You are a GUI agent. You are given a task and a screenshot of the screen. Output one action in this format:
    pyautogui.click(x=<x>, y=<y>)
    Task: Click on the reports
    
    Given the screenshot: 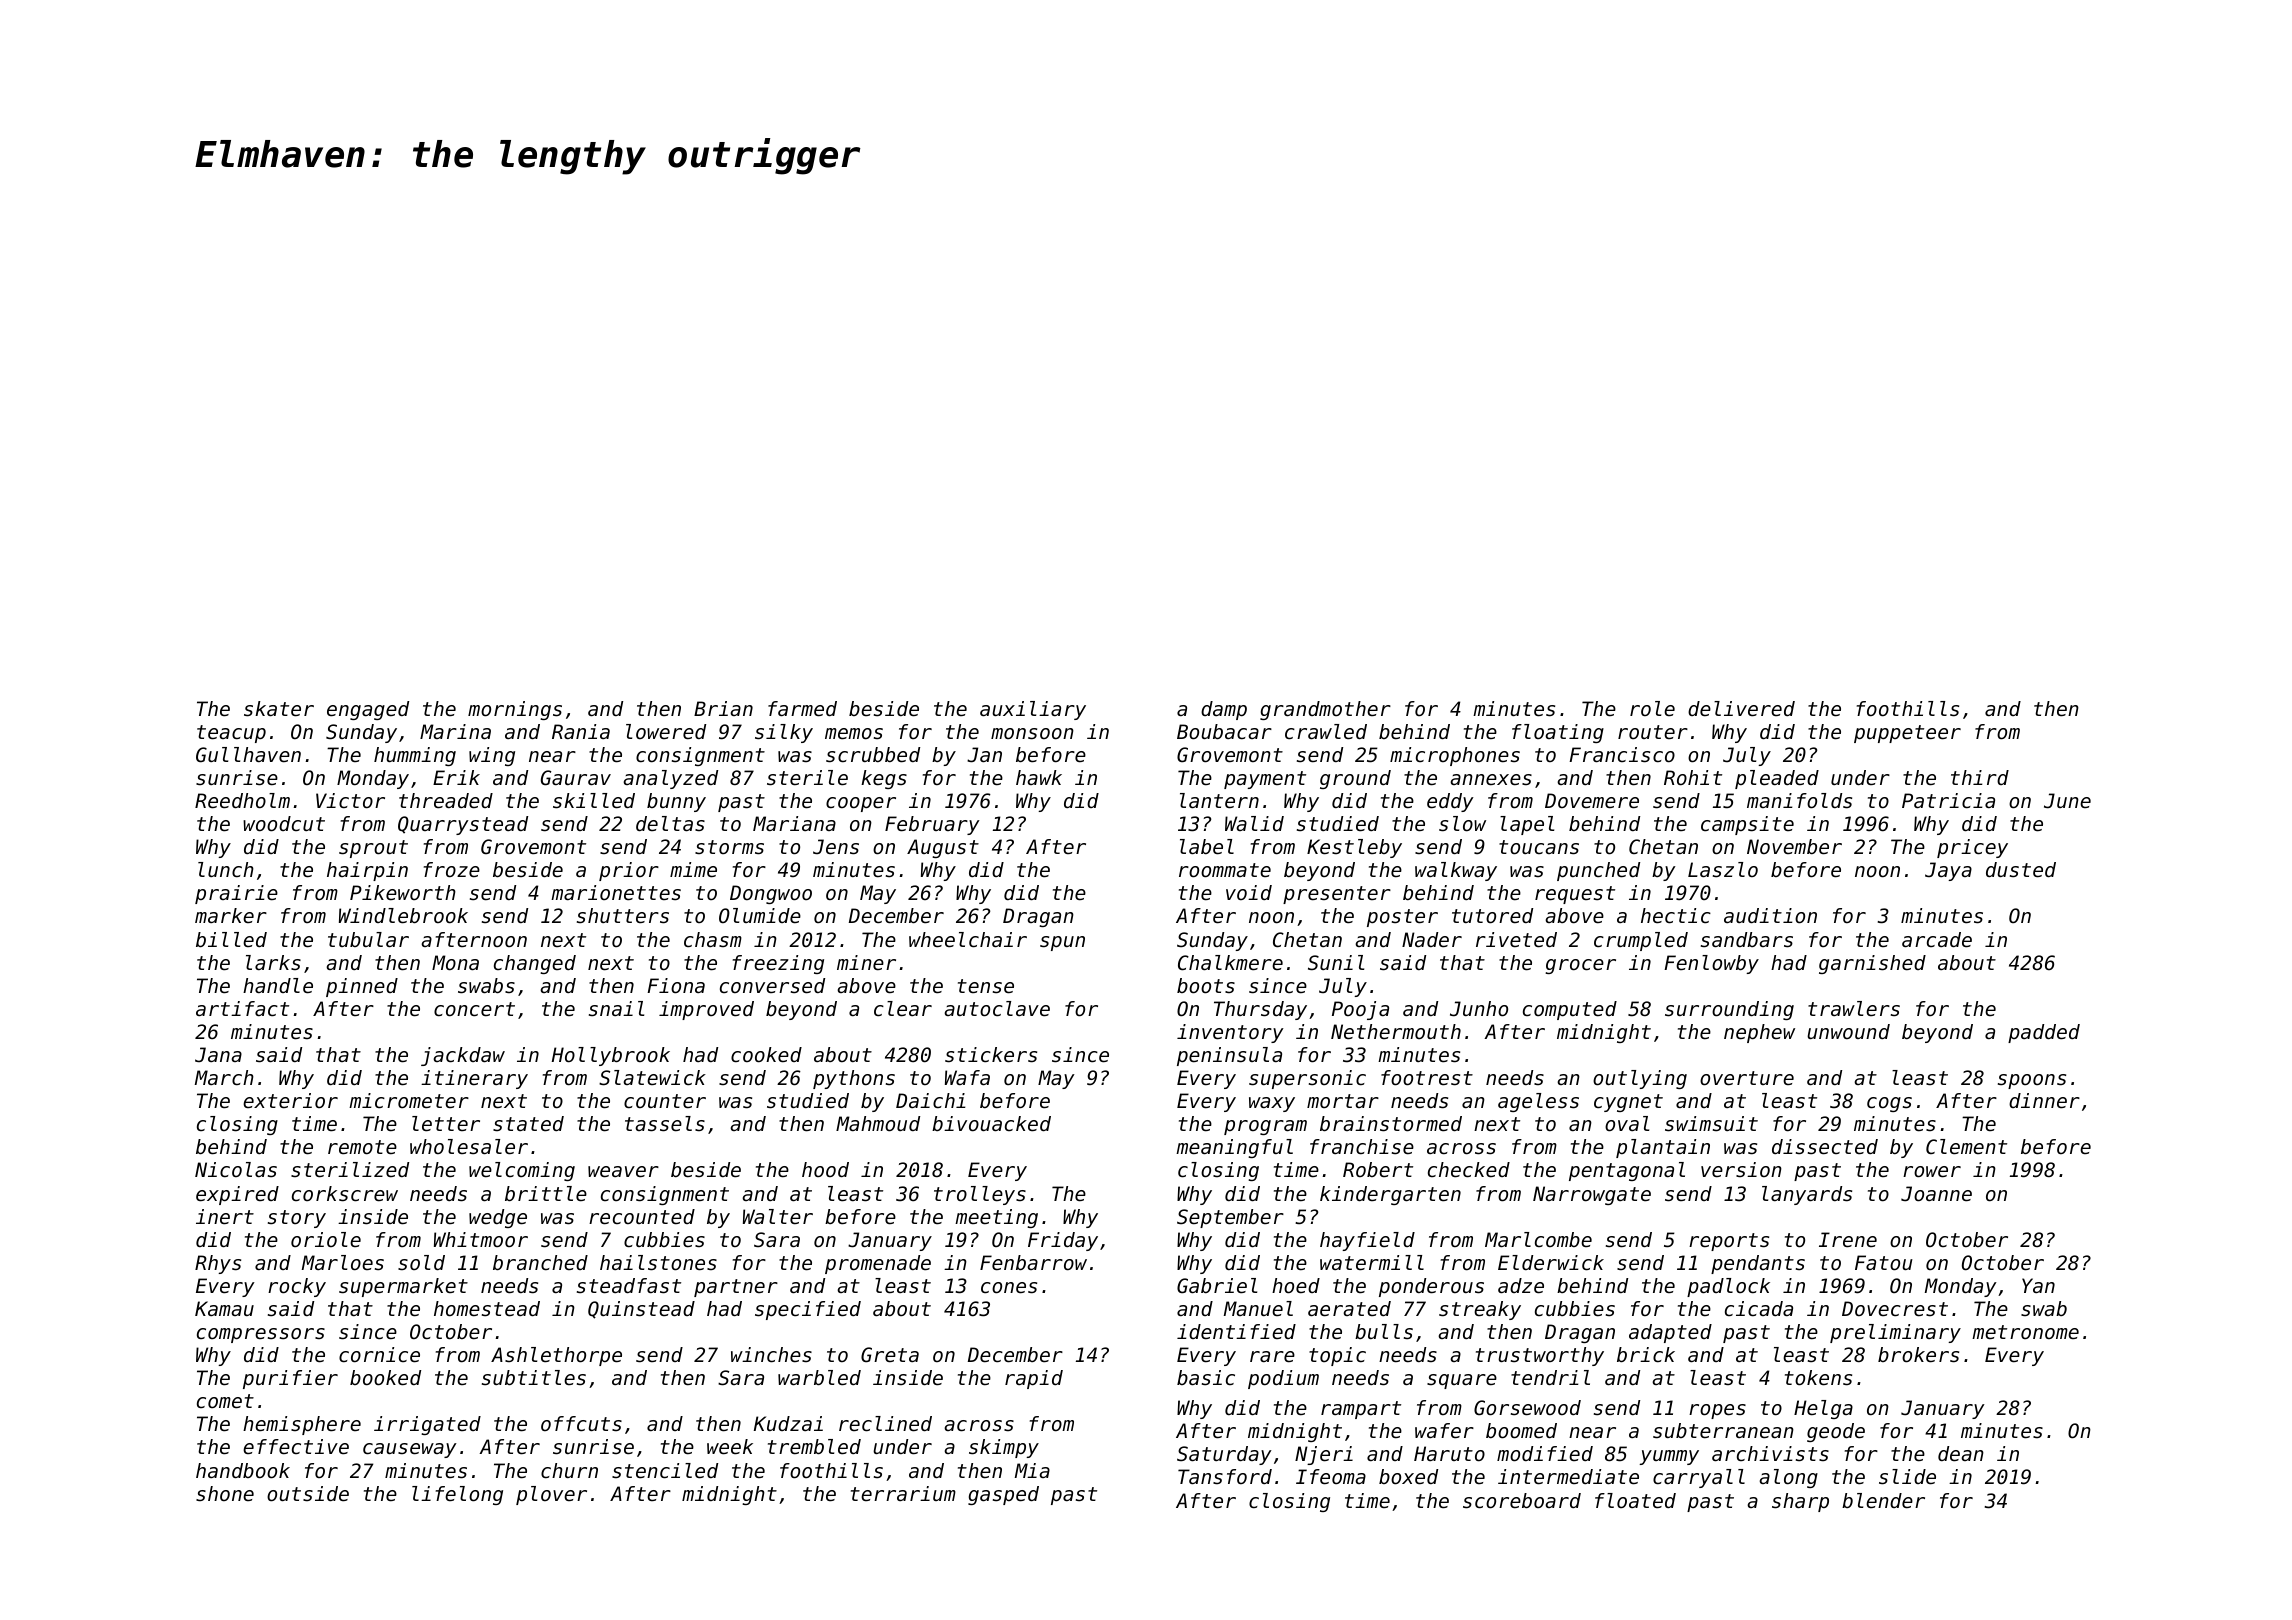 What is the action you would take?
    pyautogui.click(x=1729, y=1242)
